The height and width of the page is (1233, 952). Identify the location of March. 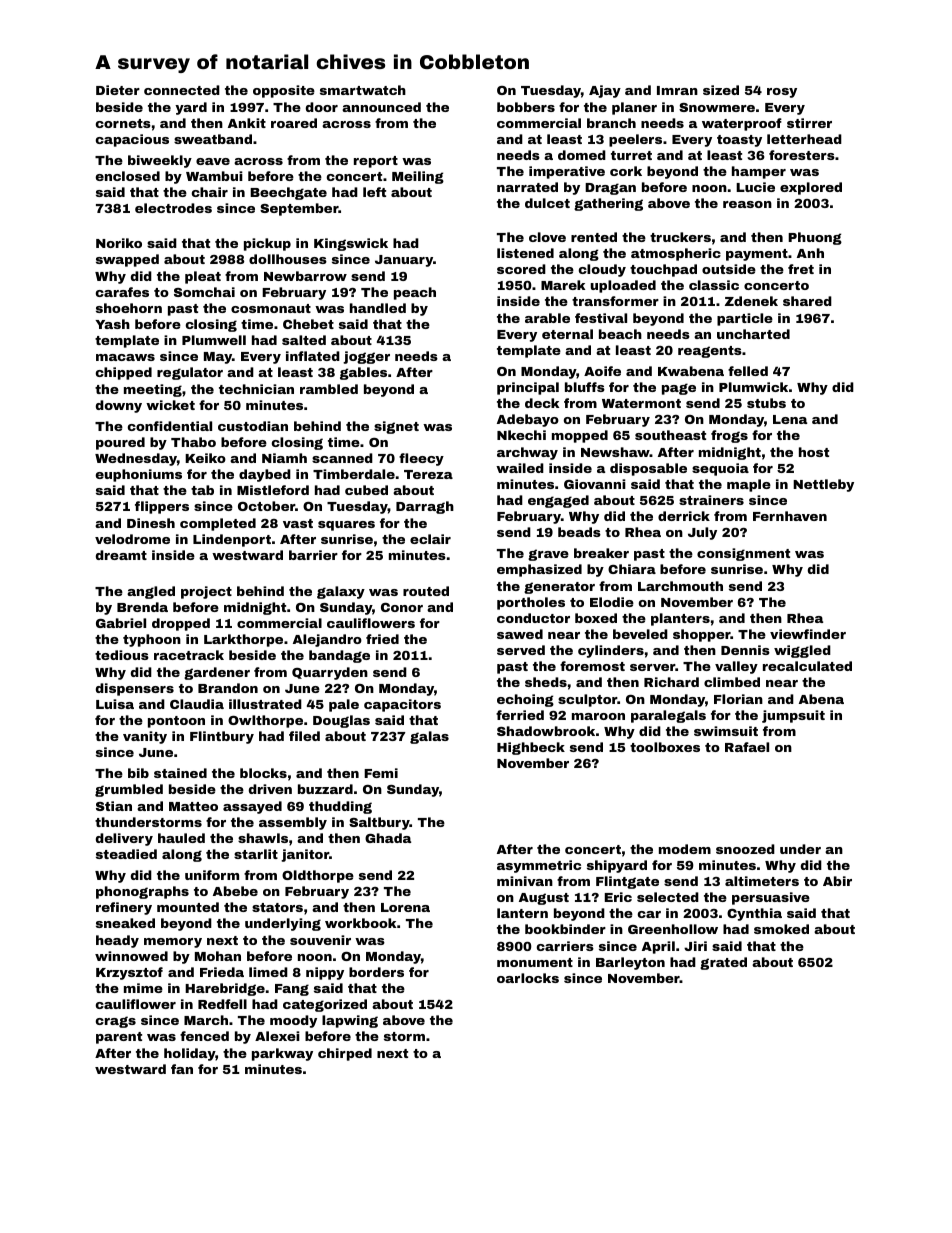
(206, 1020).
